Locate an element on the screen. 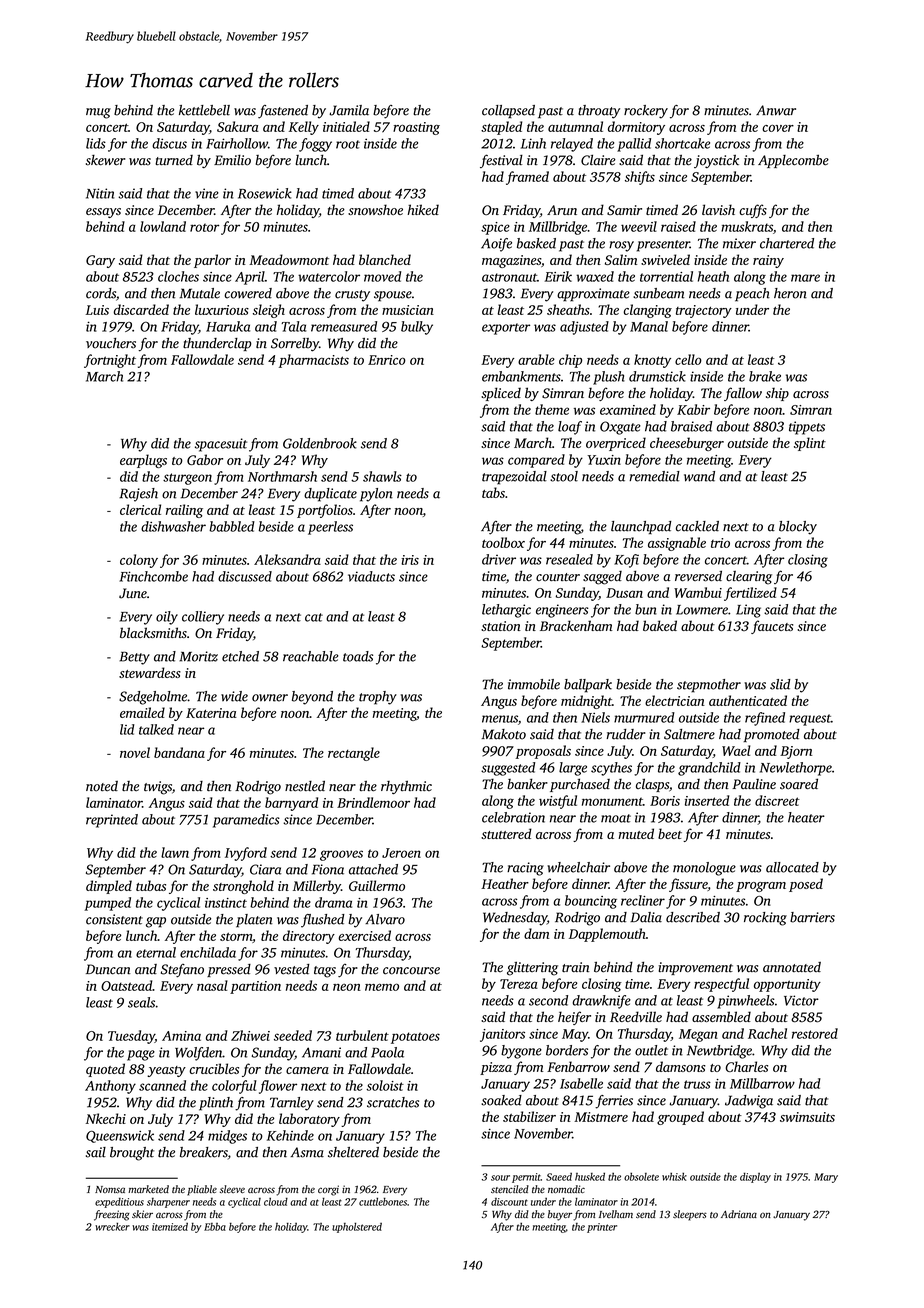 The image size is (924, 1308). partition is located at coordinates (255, 987).
